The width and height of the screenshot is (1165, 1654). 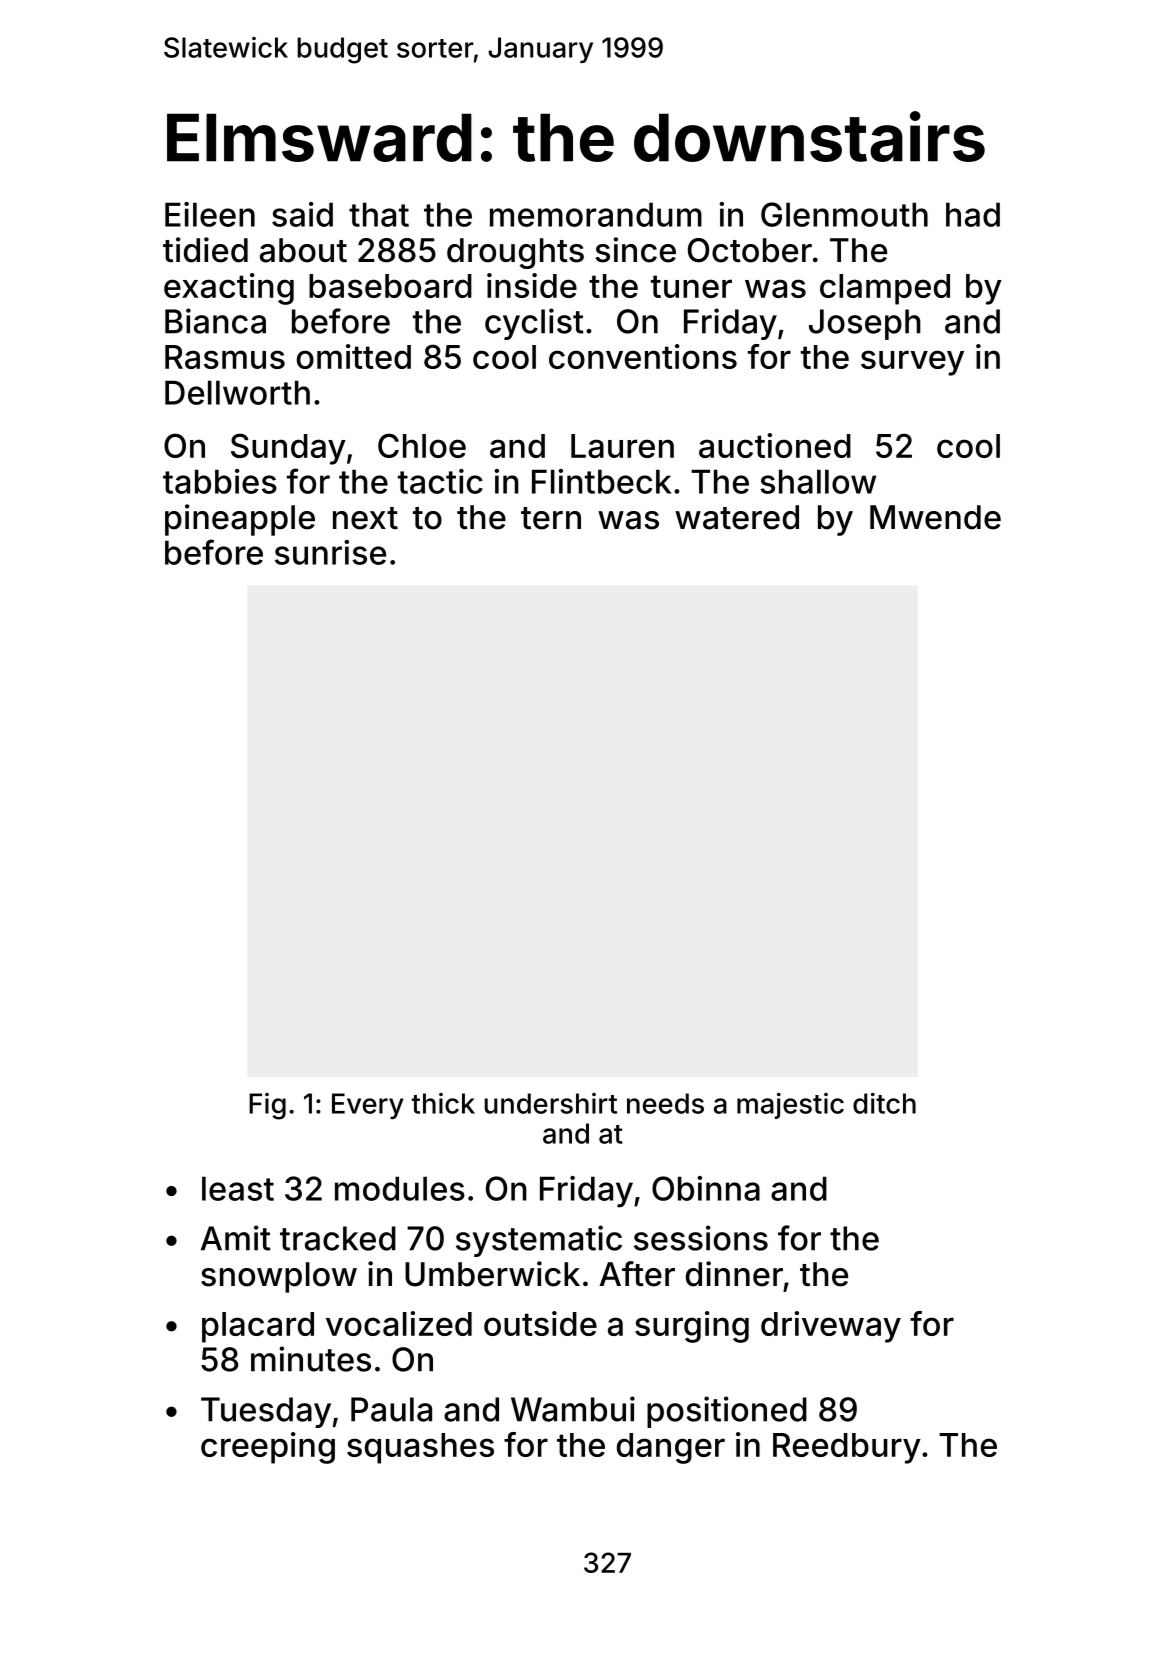 What do you see at coordinates (551, 518) in the screenshot?
I see `tern` at bounding box center [551, 518].
